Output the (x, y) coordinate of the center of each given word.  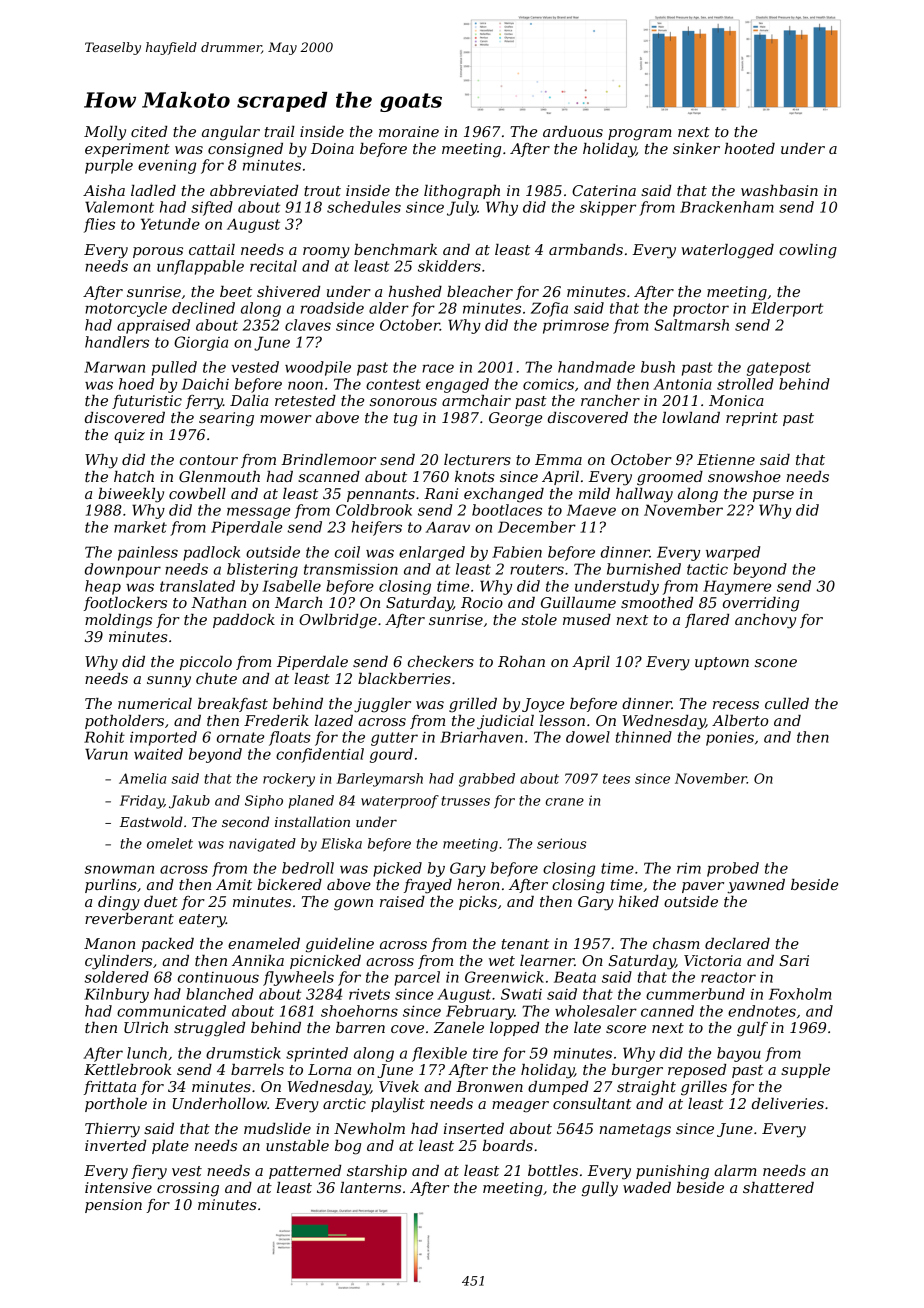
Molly (105, 133)
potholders (124, 722)
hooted (750, 148)
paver (703, 887)
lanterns (370, 1187)
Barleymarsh (379, 780)
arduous (573, 131)
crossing (188, 1189)
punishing (672, 1172)
